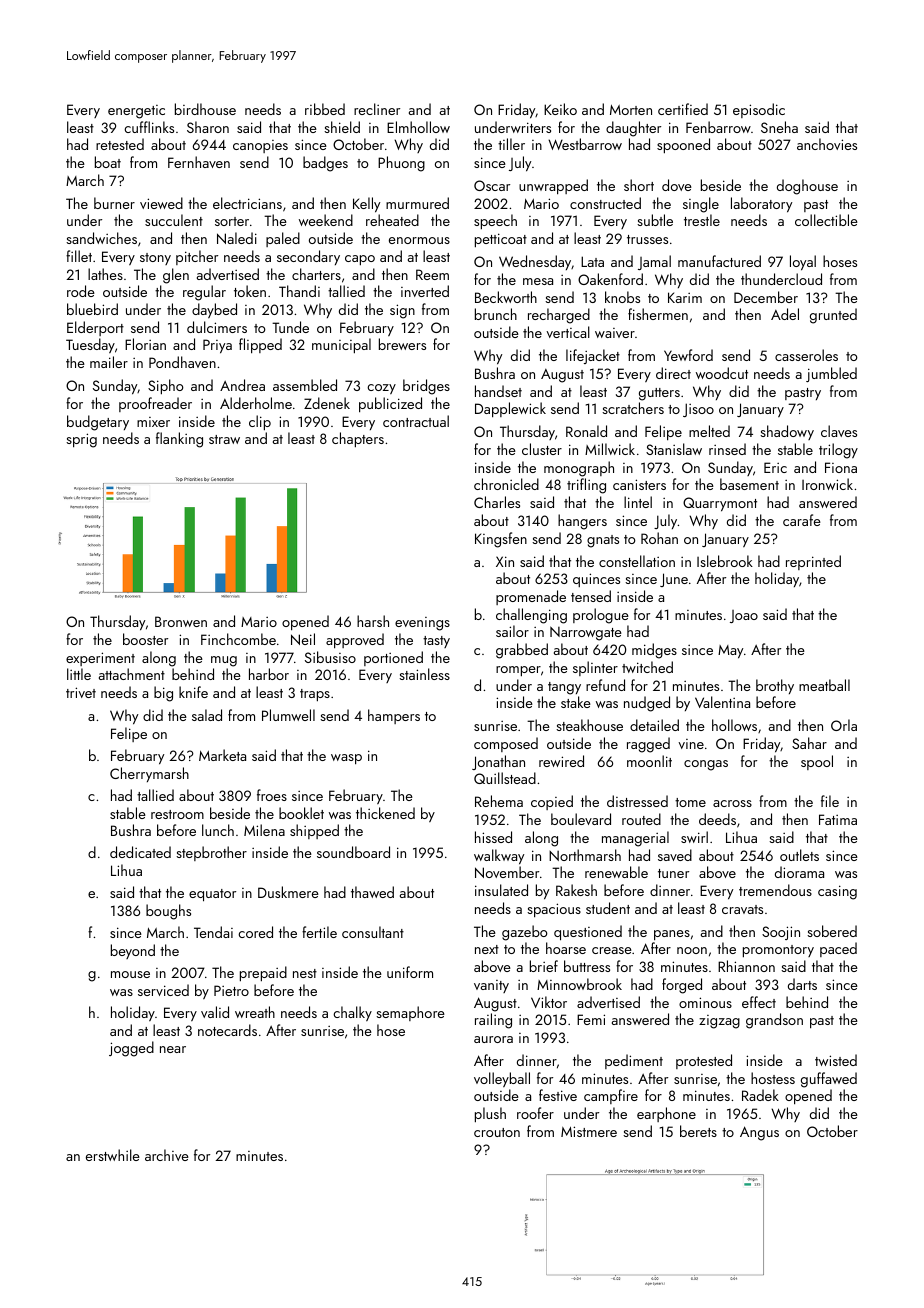 This screenshot has height=1308, width=924. Describe the element at coordinates (759, 1133) in the screenshot. I see `Angus` at that location.
